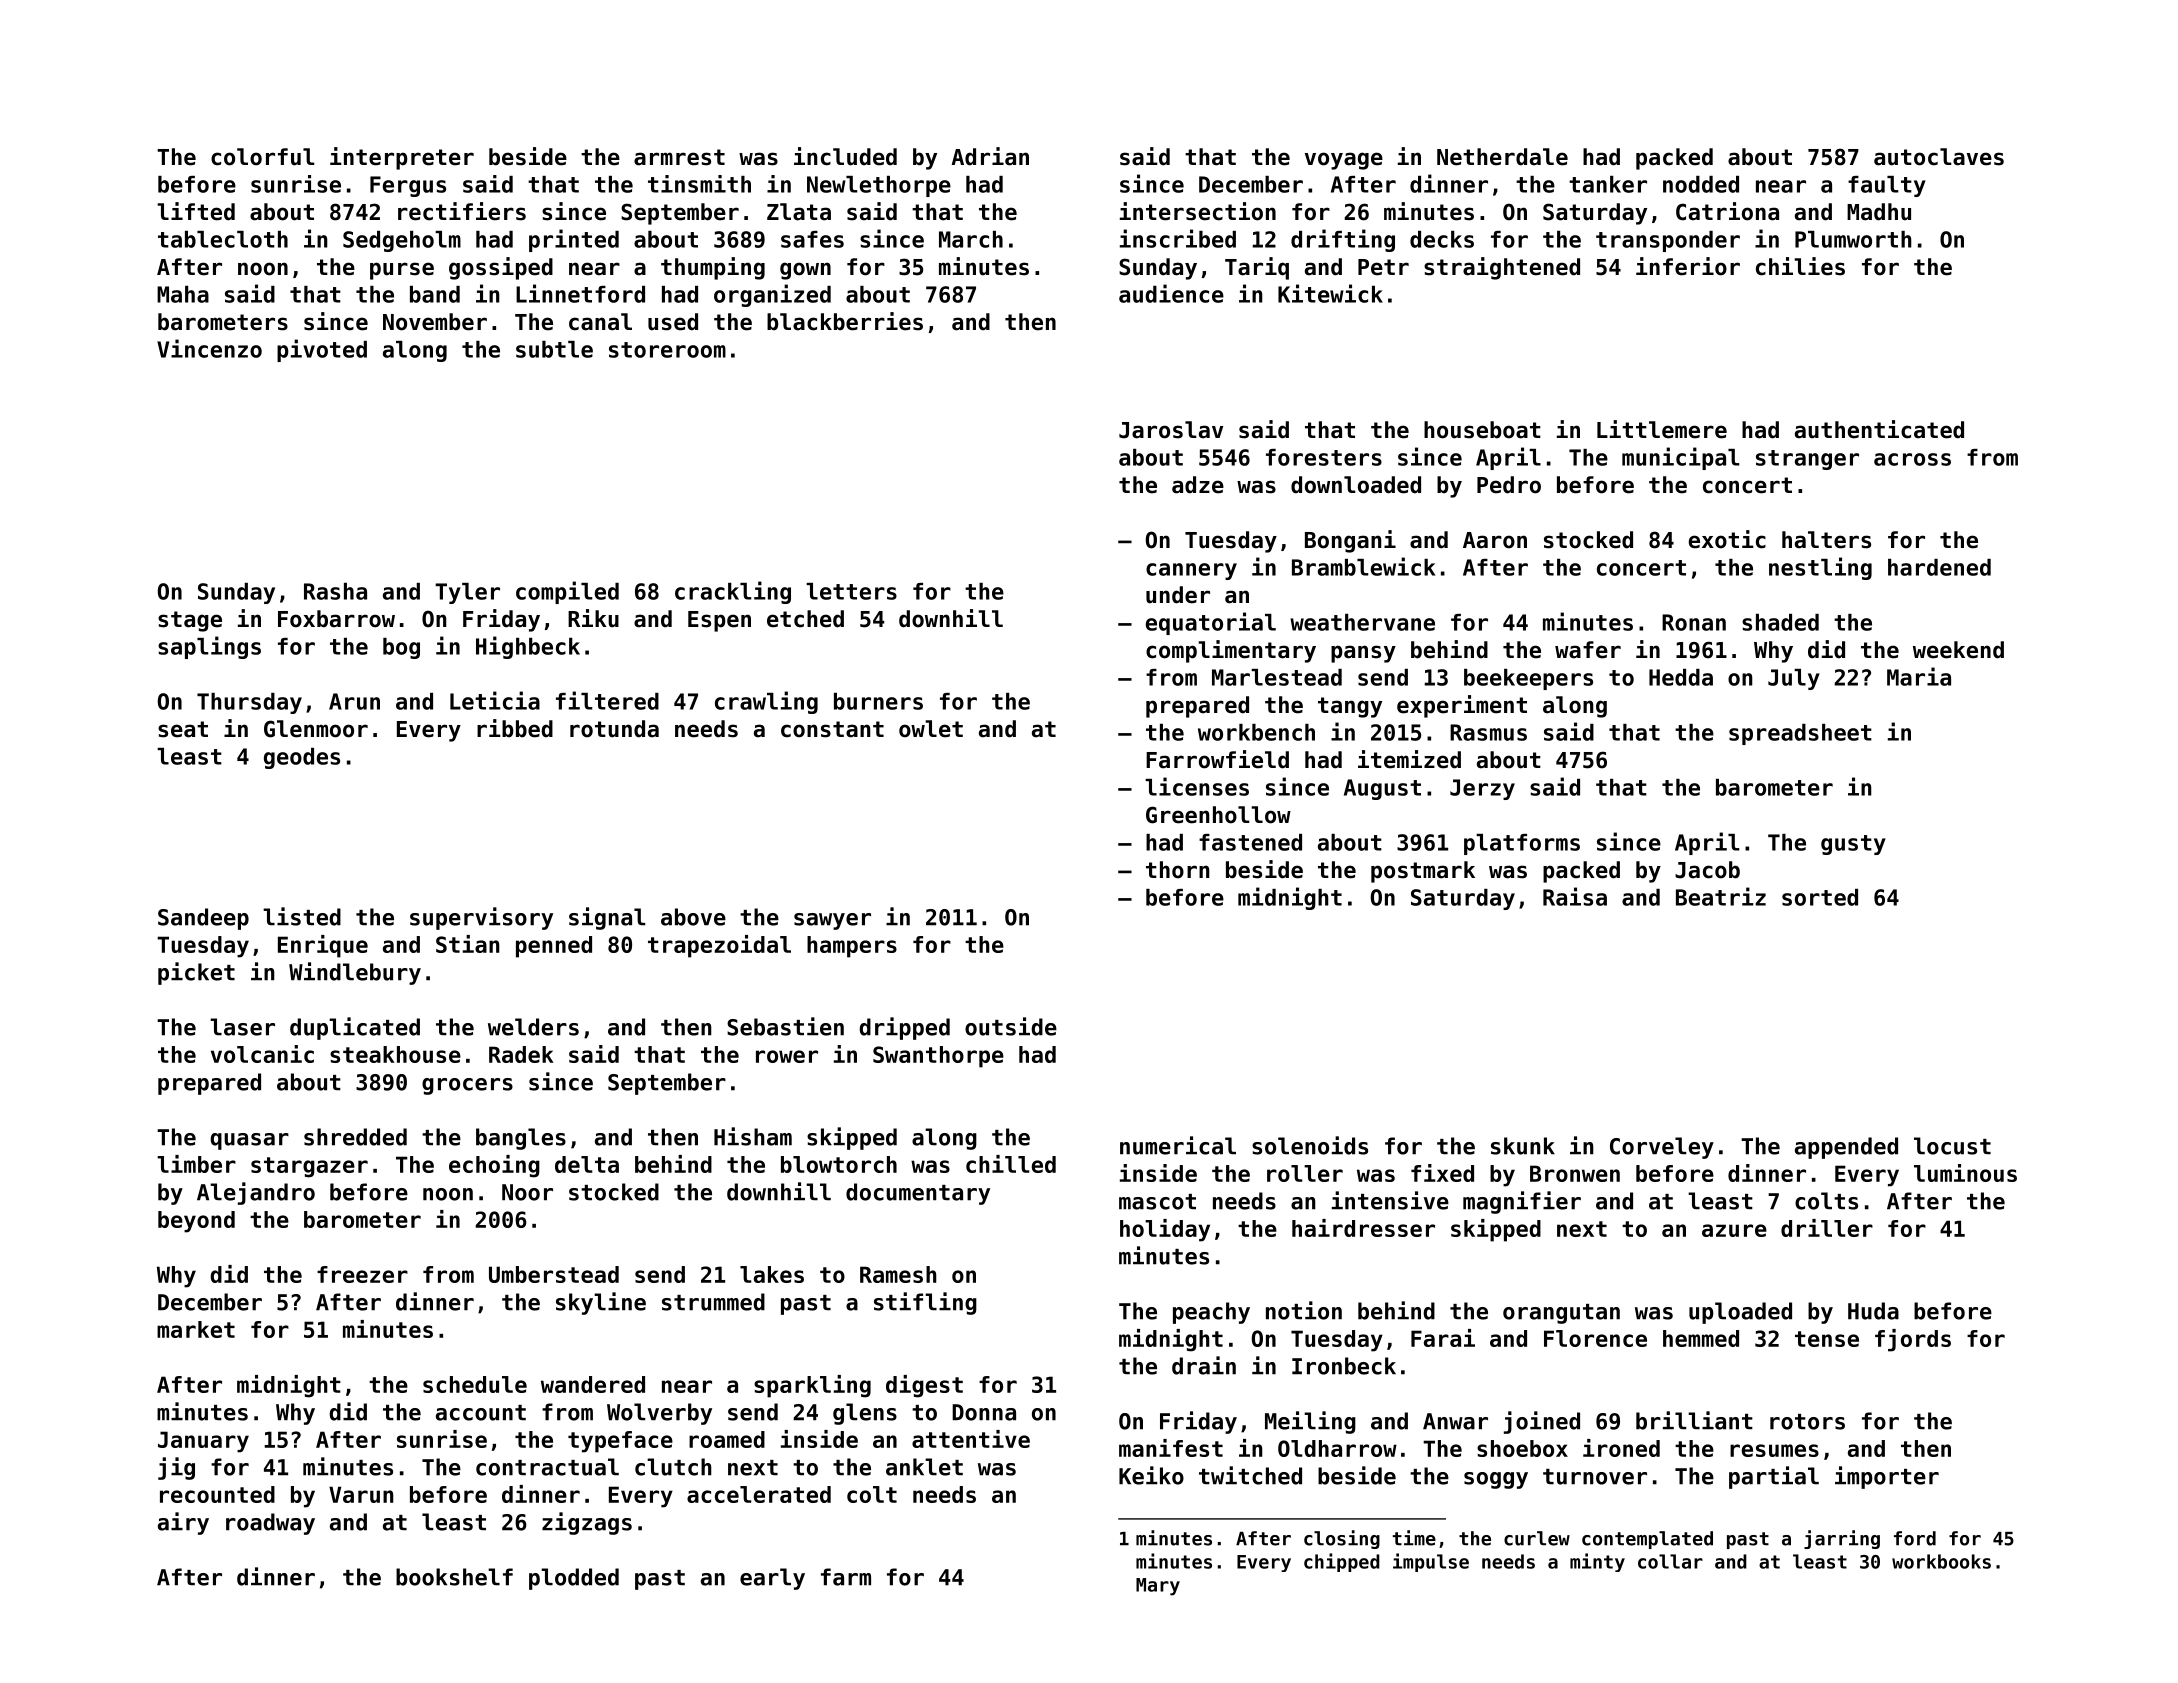 The width and height of the screenshot is (2178, 1683). I want to click on Adrian, so click(990, 156).
